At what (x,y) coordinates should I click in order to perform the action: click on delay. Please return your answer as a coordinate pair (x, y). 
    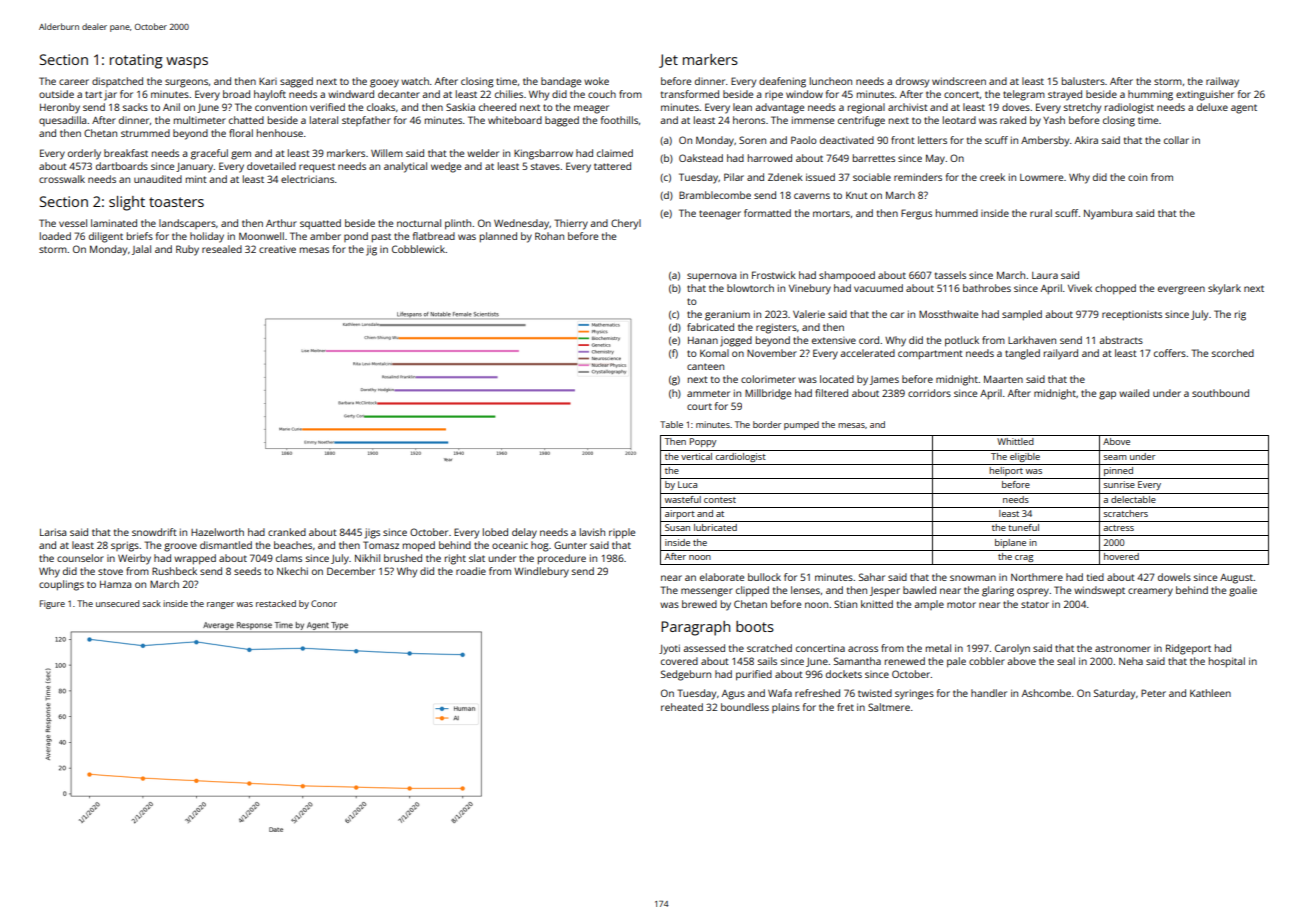
    Looking at the image, I should click on (524, 533).
